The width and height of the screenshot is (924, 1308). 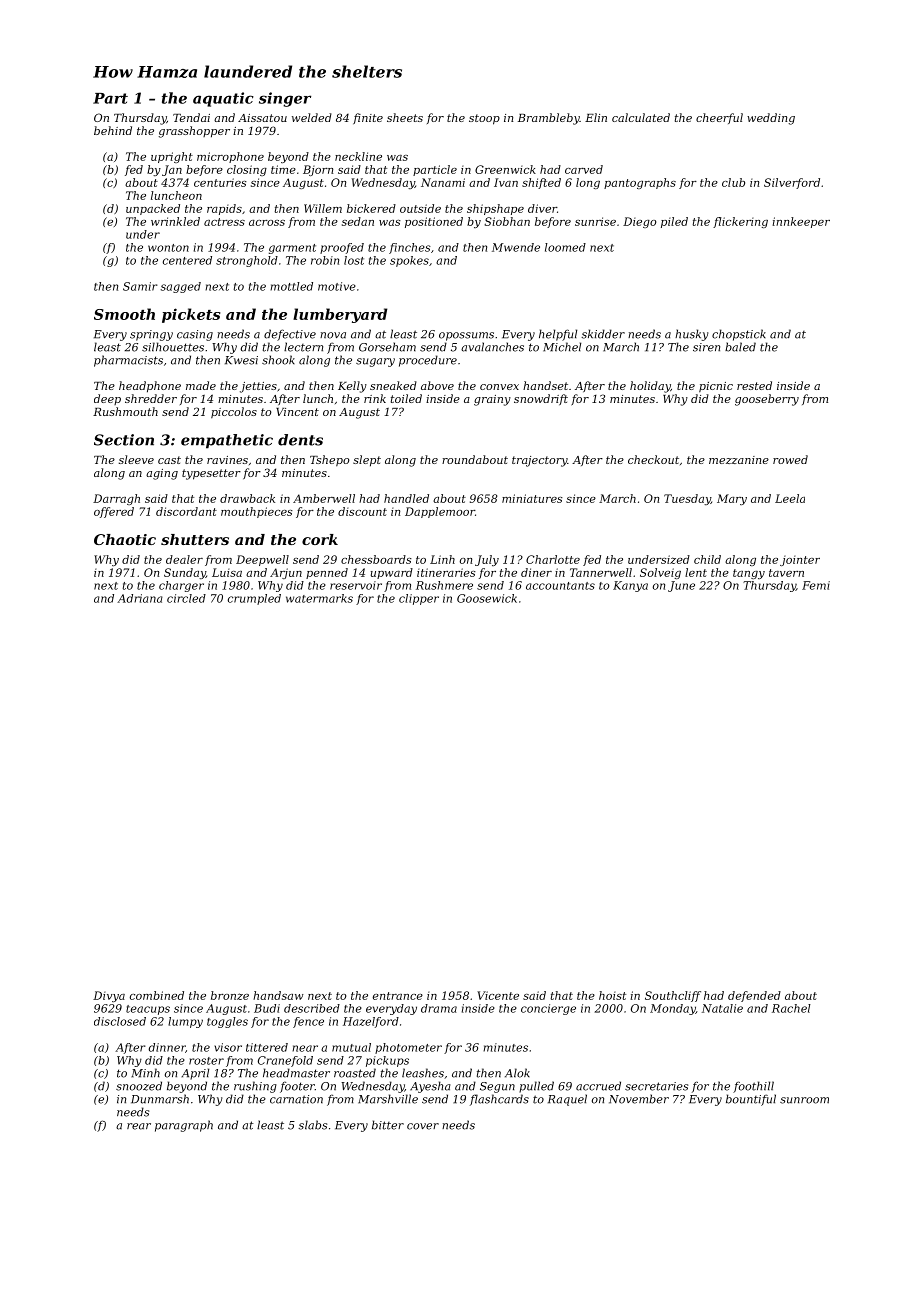 I want to click on Adriana, so click(x=140, y=598).
